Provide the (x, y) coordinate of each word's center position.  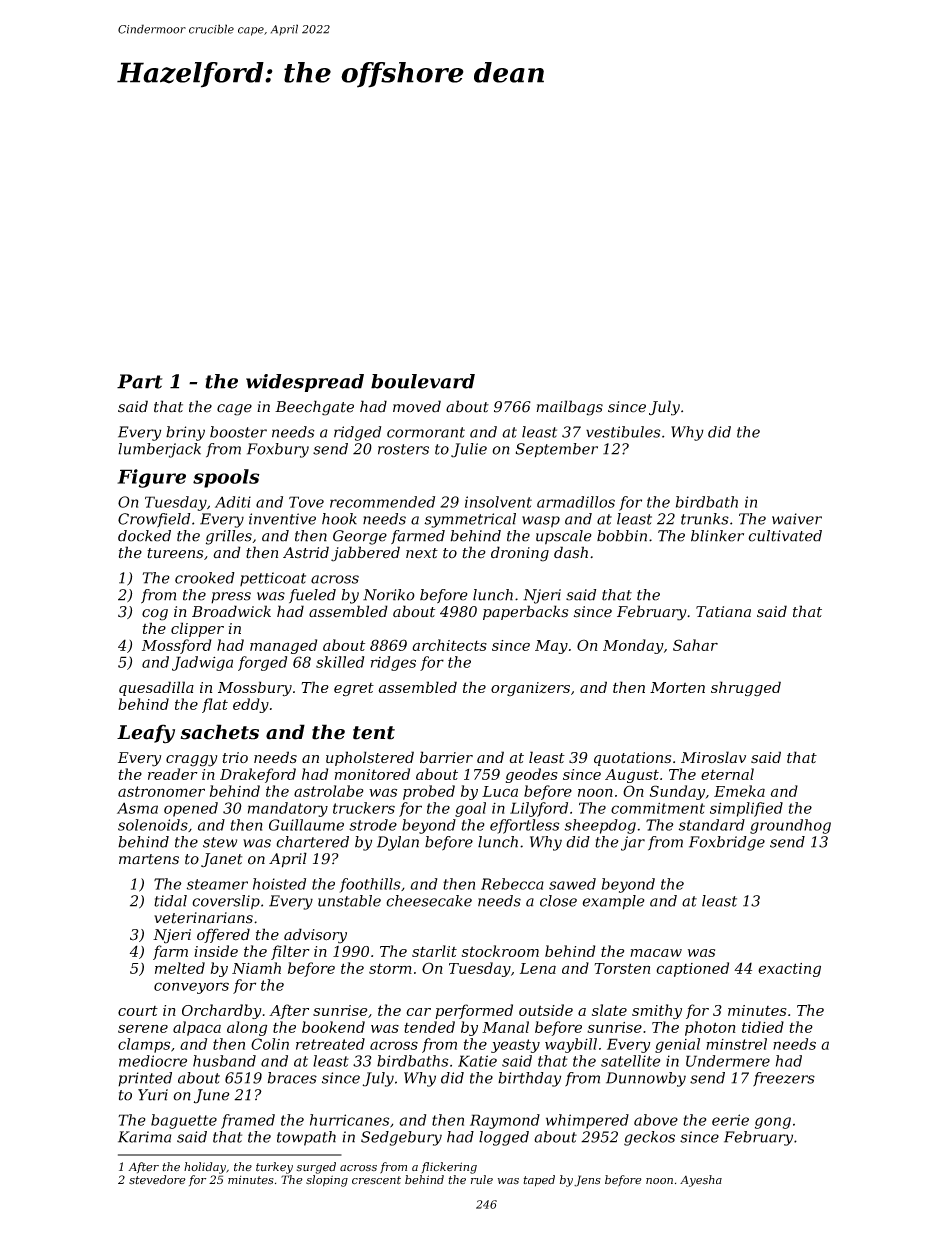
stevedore (157, 1180)
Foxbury (278, 450)
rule (482, 1180)
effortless (525, 826)
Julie (469, 450)
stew (220, 842)
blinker (717, 536)
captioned (692, 969)
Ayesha (701, 1181)
